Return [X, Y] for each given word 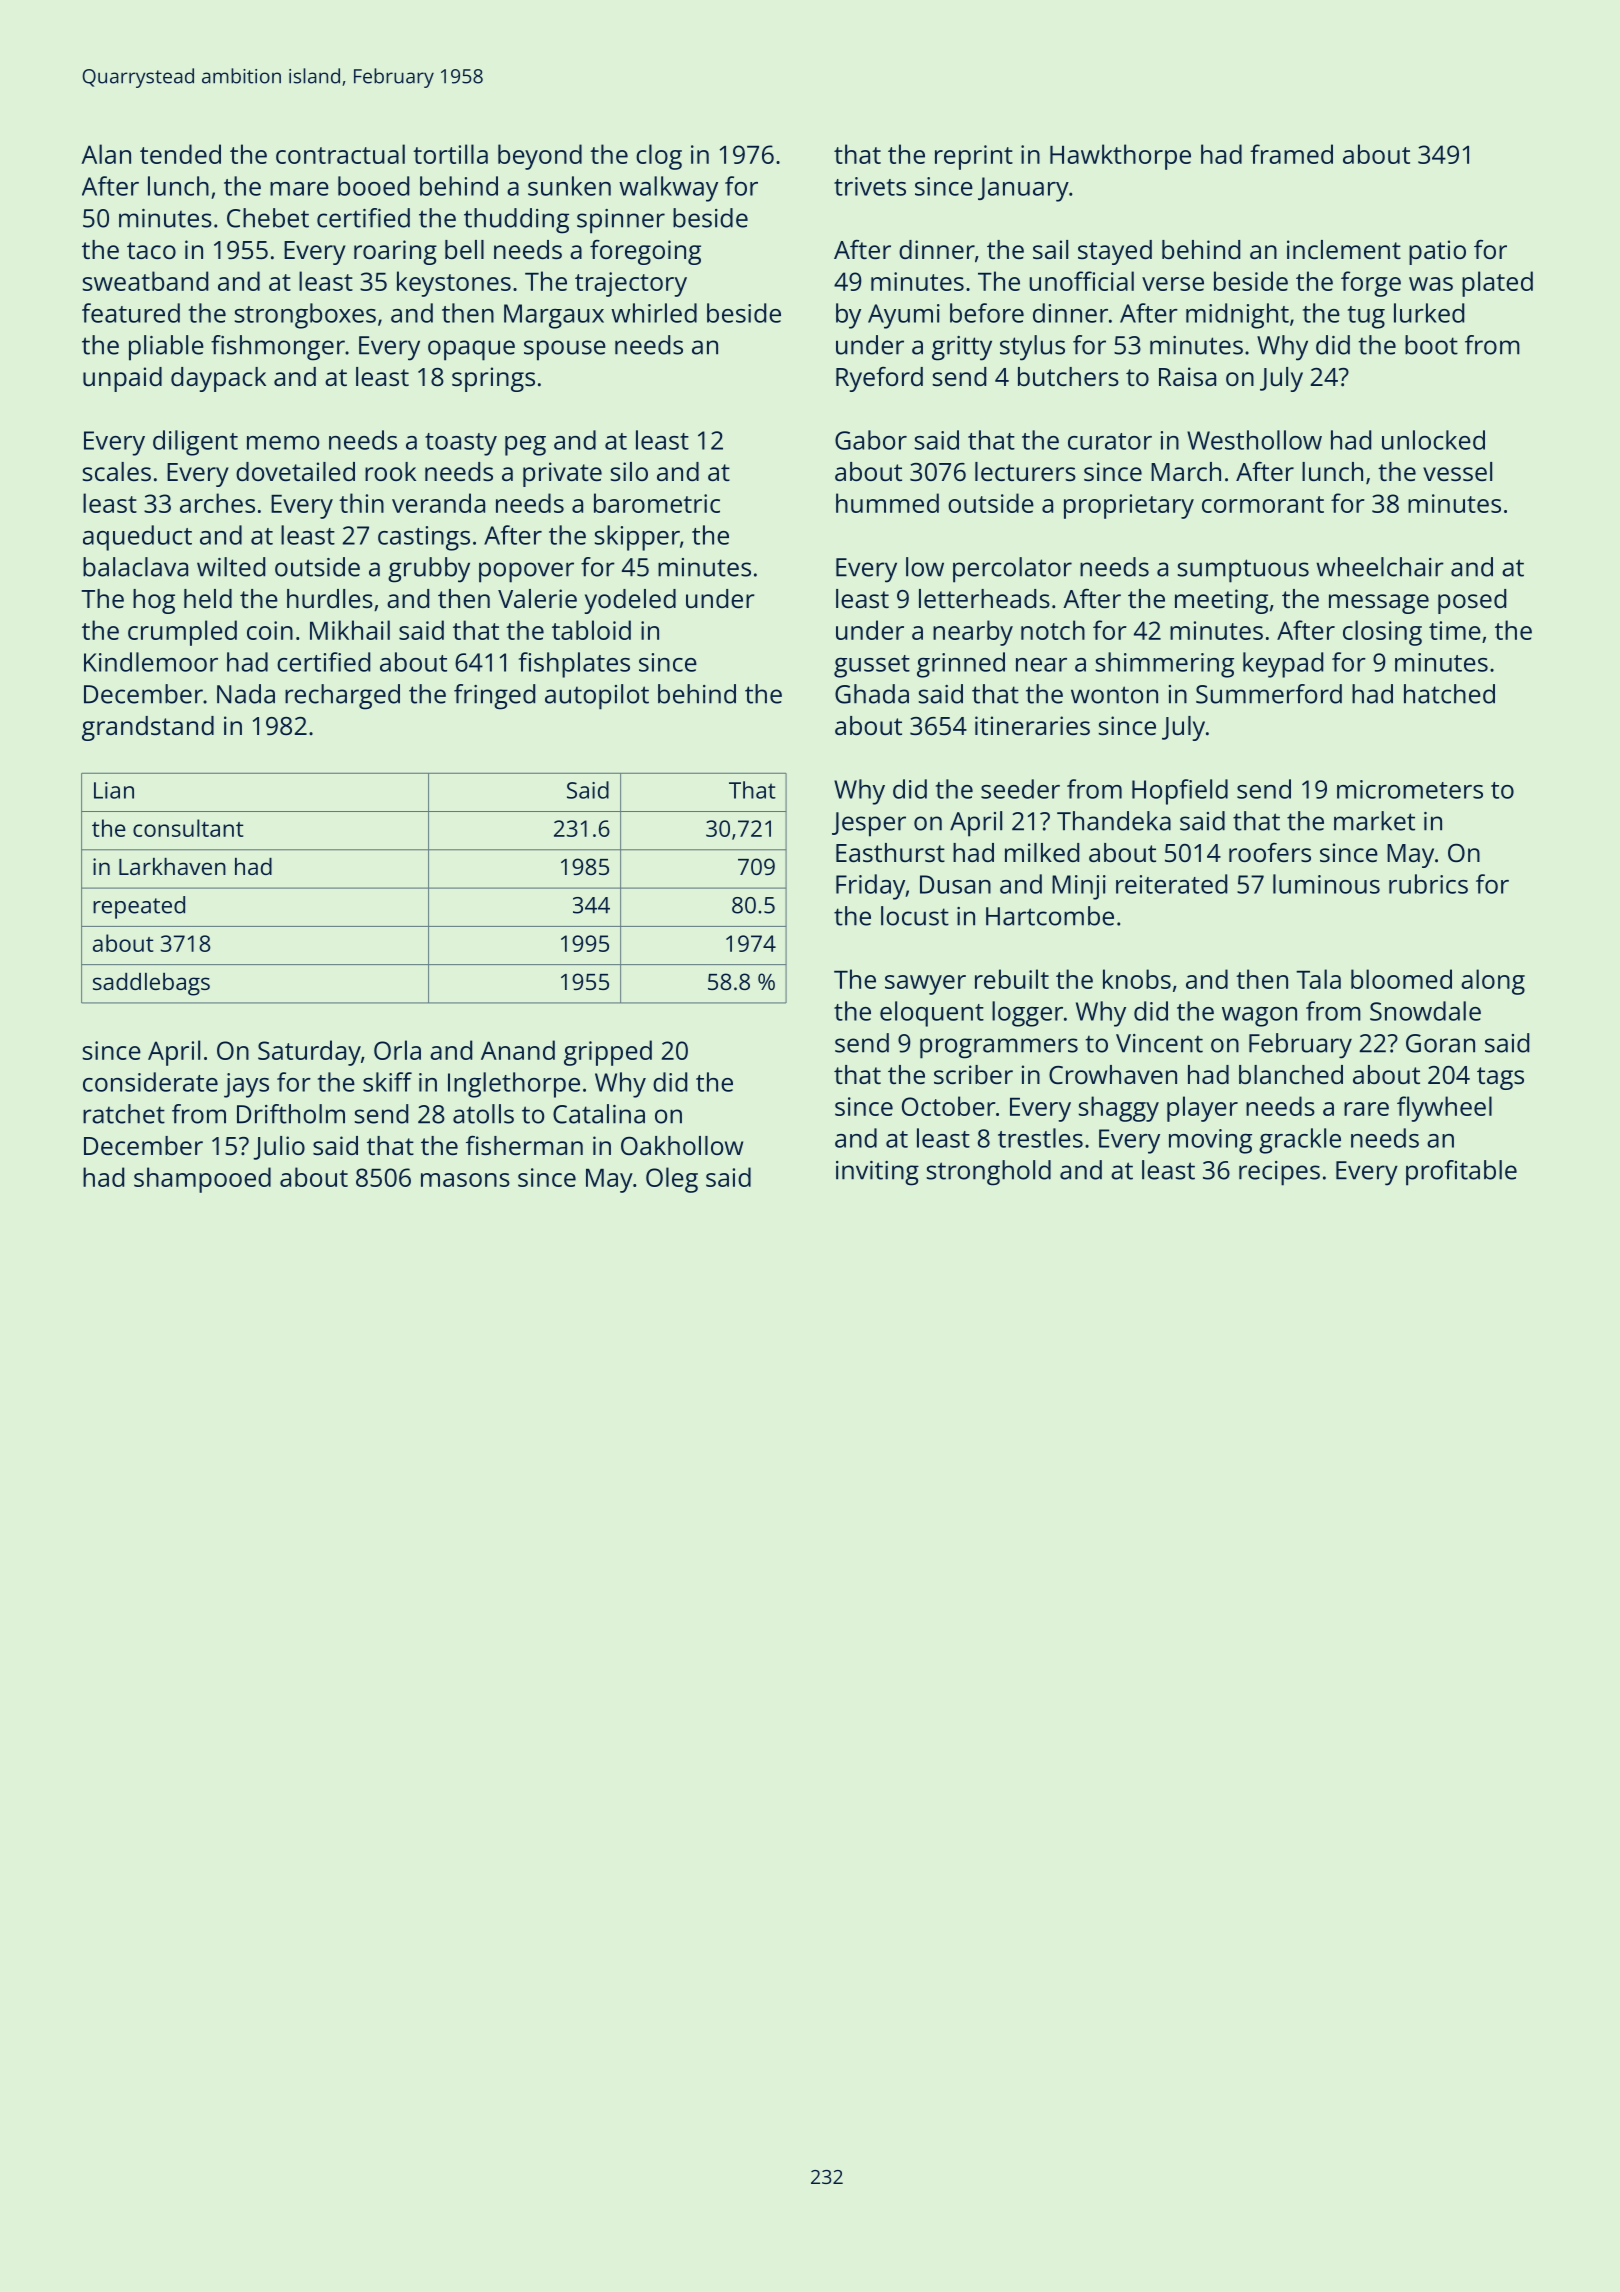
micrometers [1410, 789]
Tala [1318, 979]
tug [1366, 317]
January [1023, 189]
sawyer [925, 985]
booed [373, 186]
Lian [114, 790]
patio [1437, 252]
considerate [150, 1082]
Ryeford [879, 379]
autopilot [597, 697]
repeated [139, 907]
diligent [195, 443]
